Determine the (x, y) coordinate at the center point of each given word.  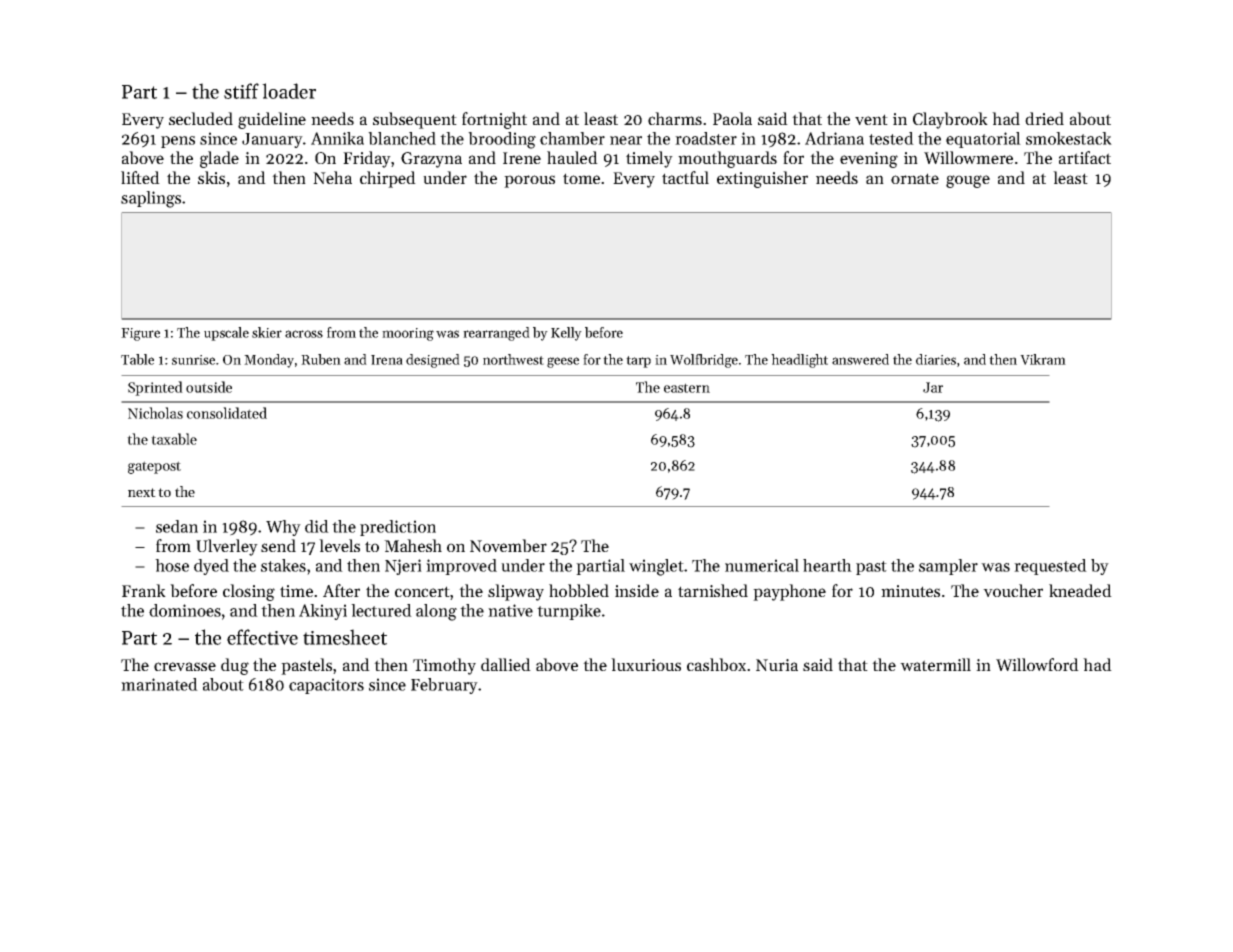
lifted (140, 177)
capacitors (326, 686)
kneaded (1080, 590)
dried (1044, 118)
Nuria (777, 665)
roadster (706, 138)
